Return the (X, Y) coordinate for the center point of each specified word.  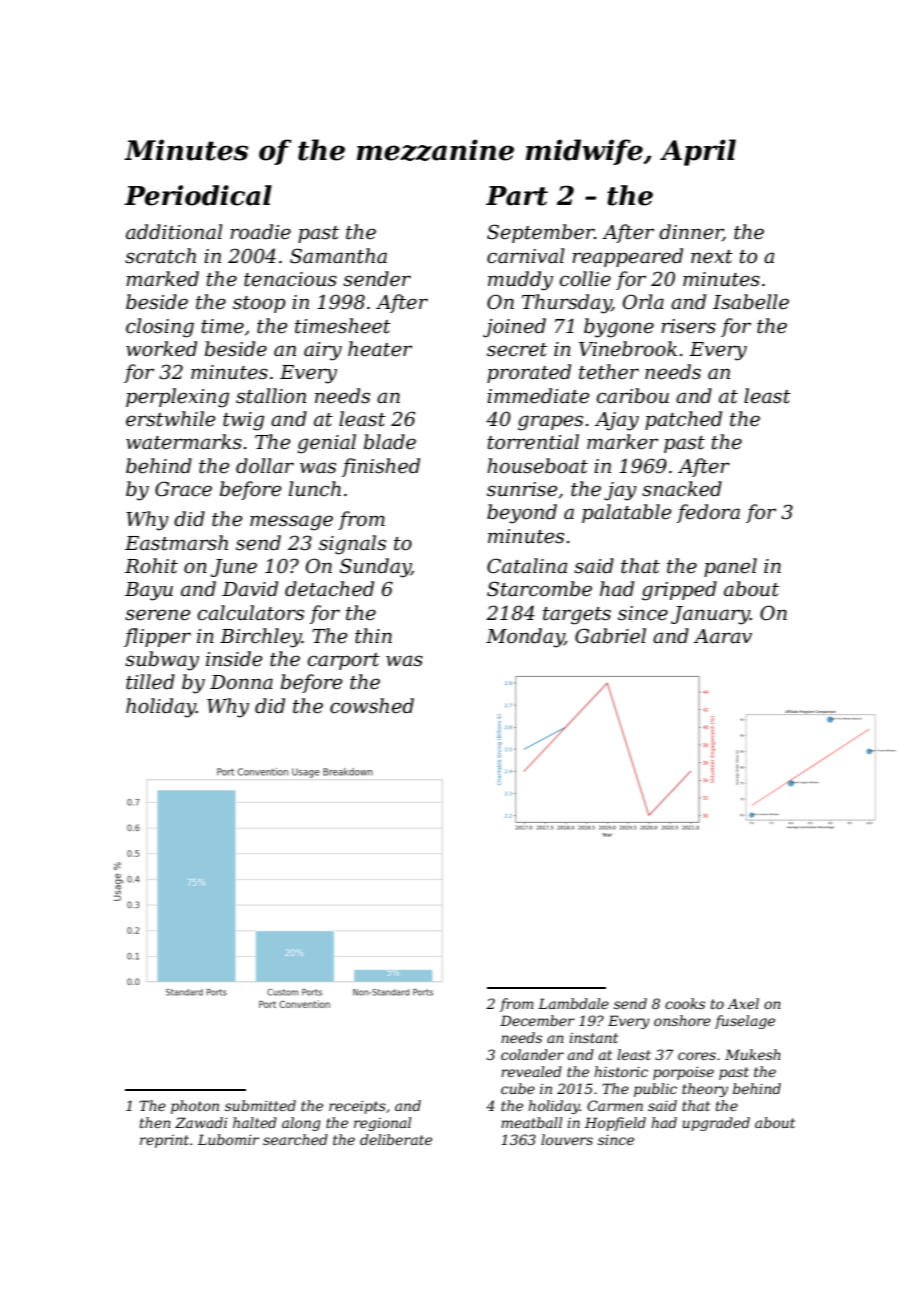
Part (517, 196)
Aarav (723, 636)
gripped (679, 591)
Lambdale (573, 1003)
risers (688, 326)
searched (295, 1139)
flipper (157, 637)
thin (373, 636)
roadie (260, 232)
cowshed (372, 706)
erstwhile (171, 419)
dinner (691, 233)
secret (517, 350)
